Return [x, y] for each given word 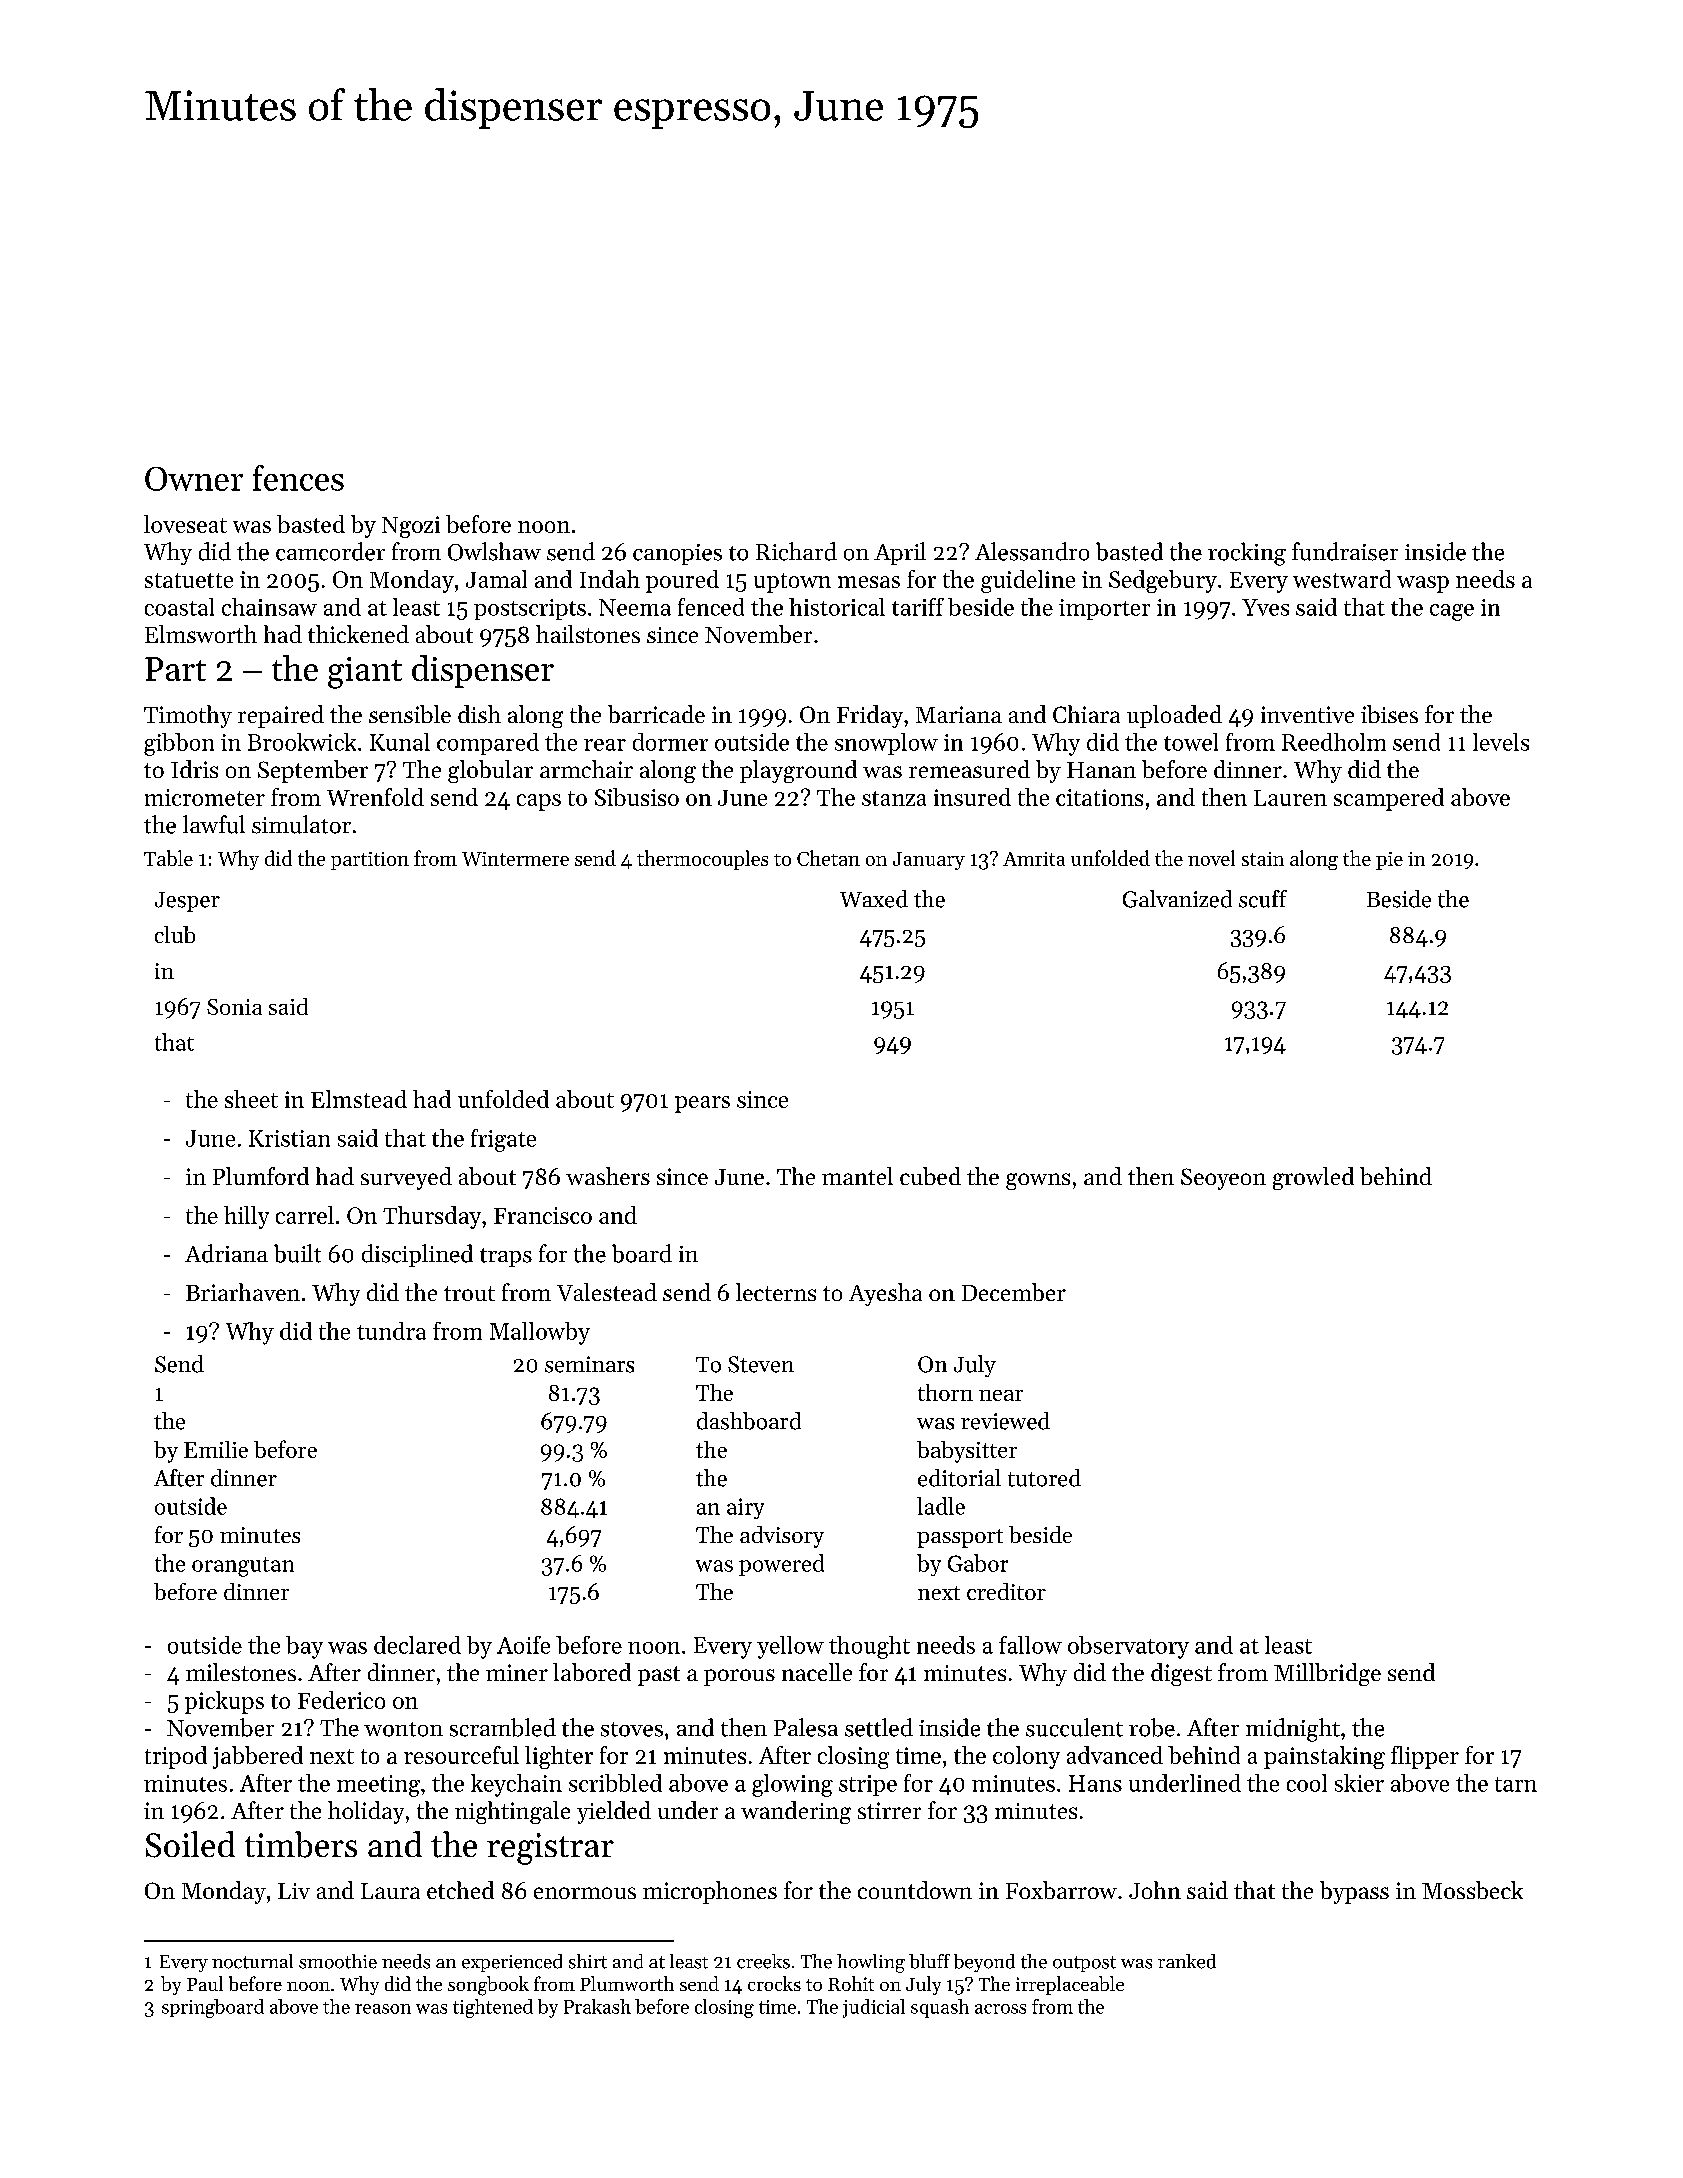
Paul [205, 1983]
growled [1313, 1178]
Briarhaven [243, 1292]
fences [298, 478]
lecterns [776, 1292]
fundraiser [1345, 551]
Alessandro [1032, 551]
